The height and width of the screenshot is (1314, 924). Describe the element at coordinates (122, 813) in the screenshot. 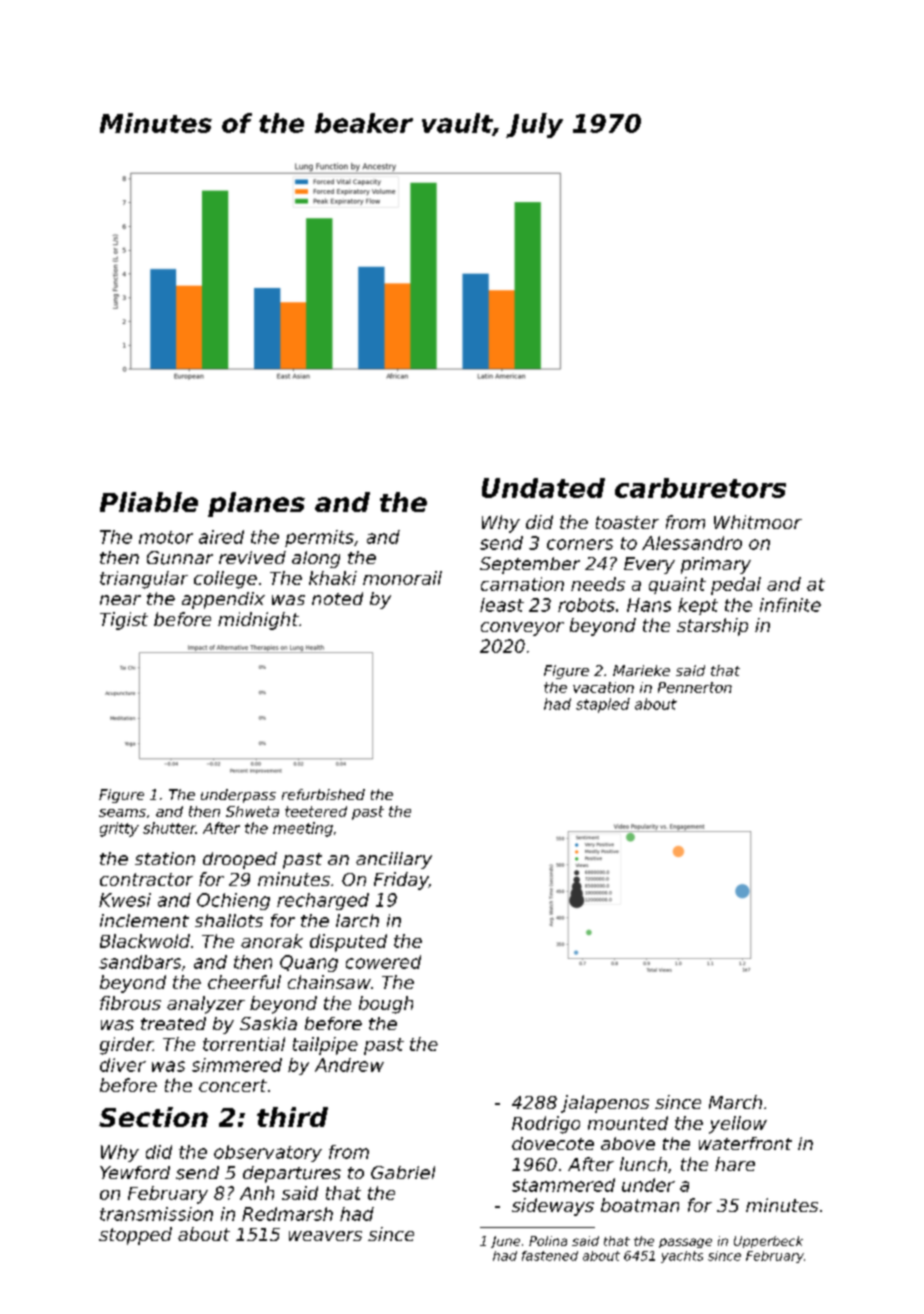

I see `seams` at that location.
